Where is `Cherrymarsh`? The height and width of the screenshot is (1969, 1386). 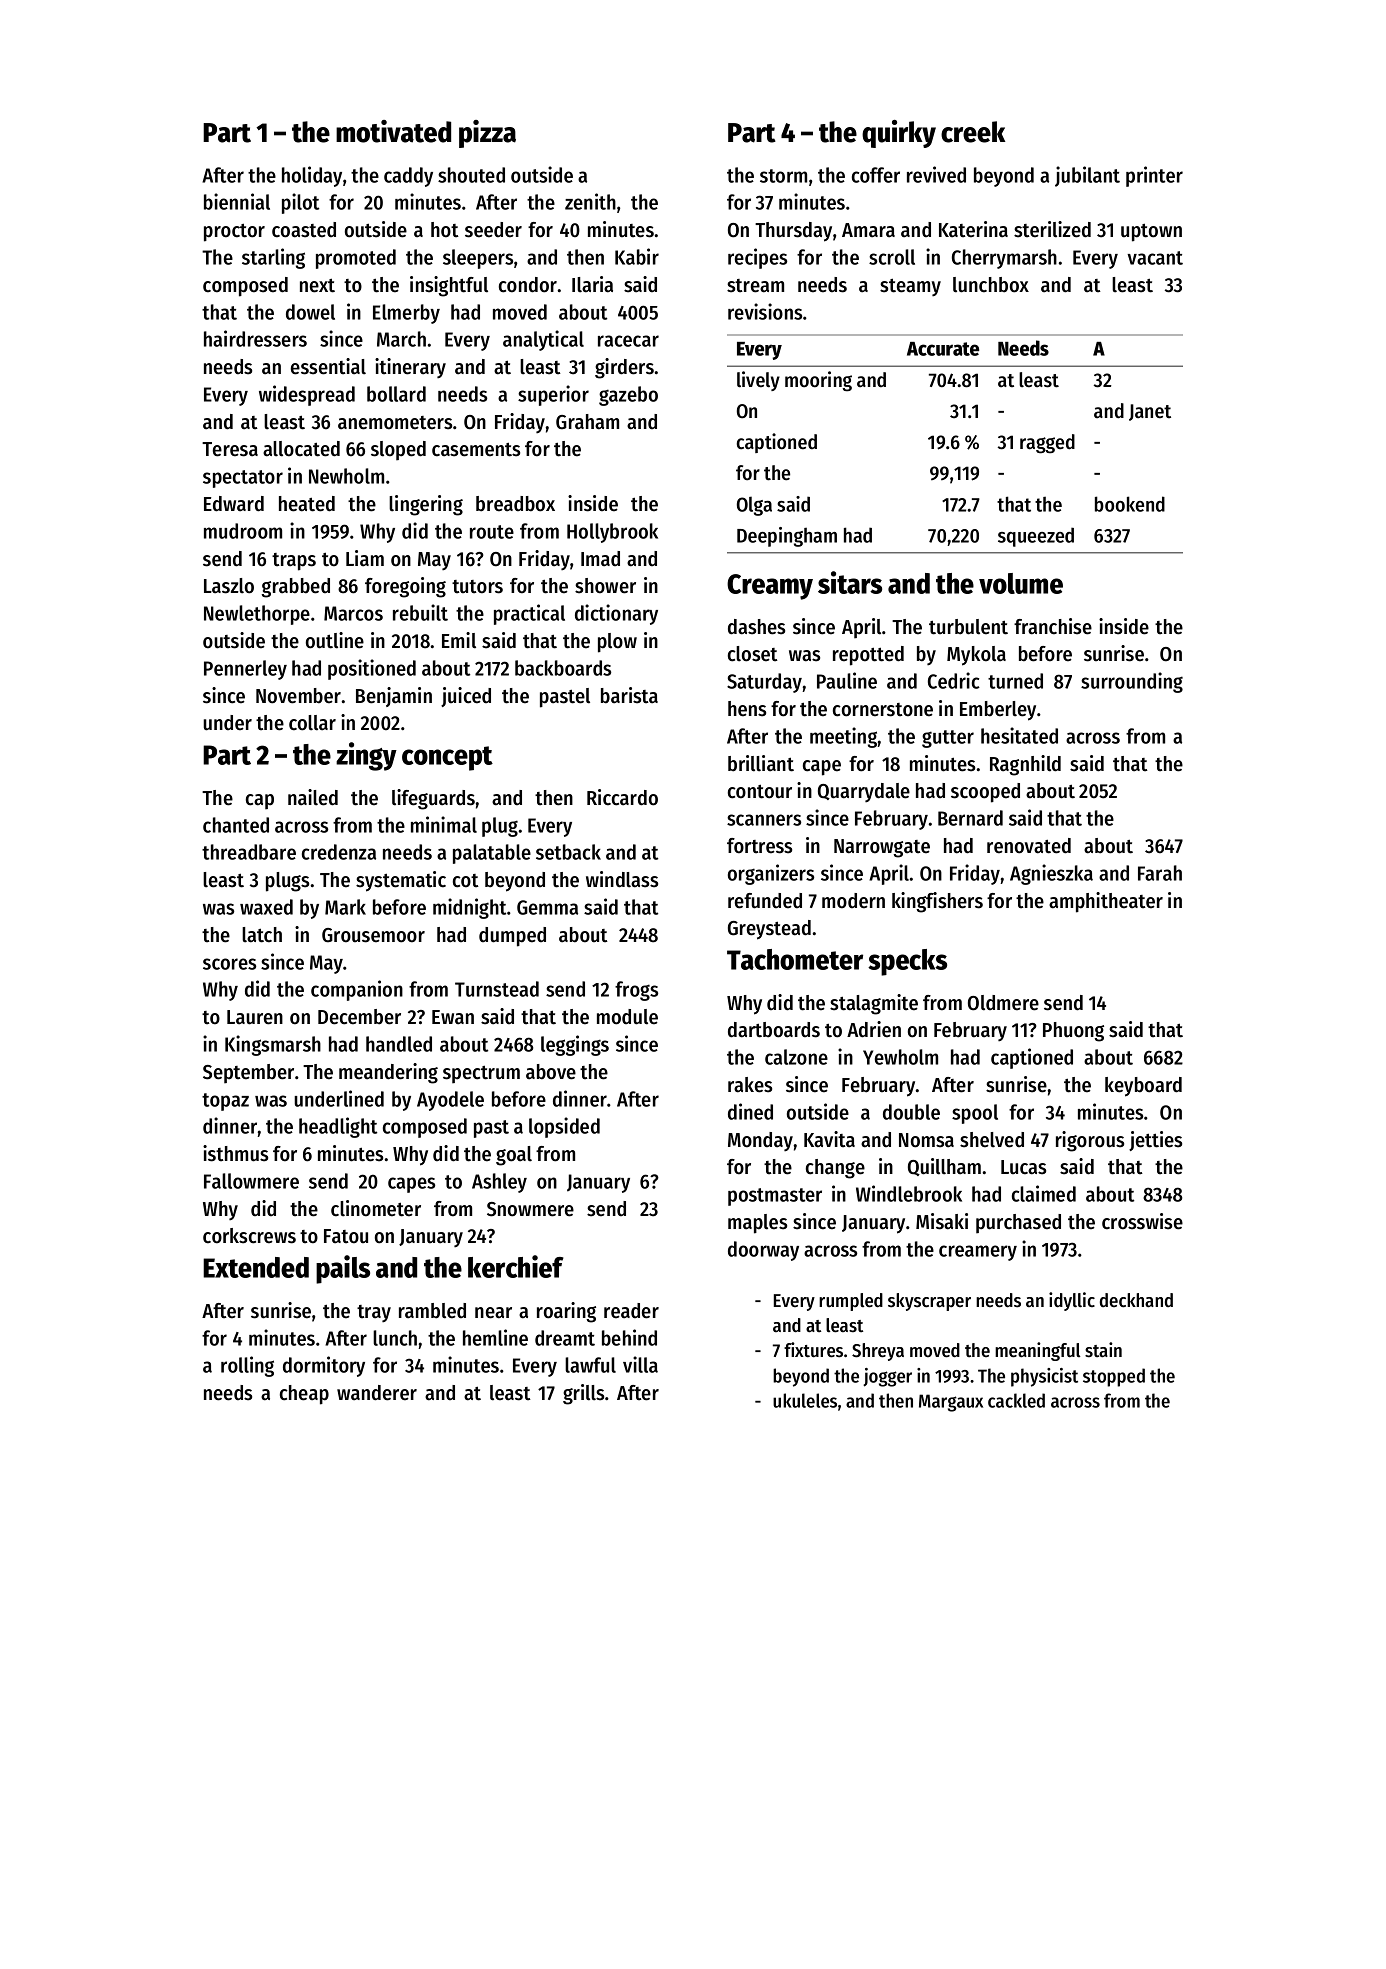 Cherrymarsh is located at coordinates (1004, 259).
